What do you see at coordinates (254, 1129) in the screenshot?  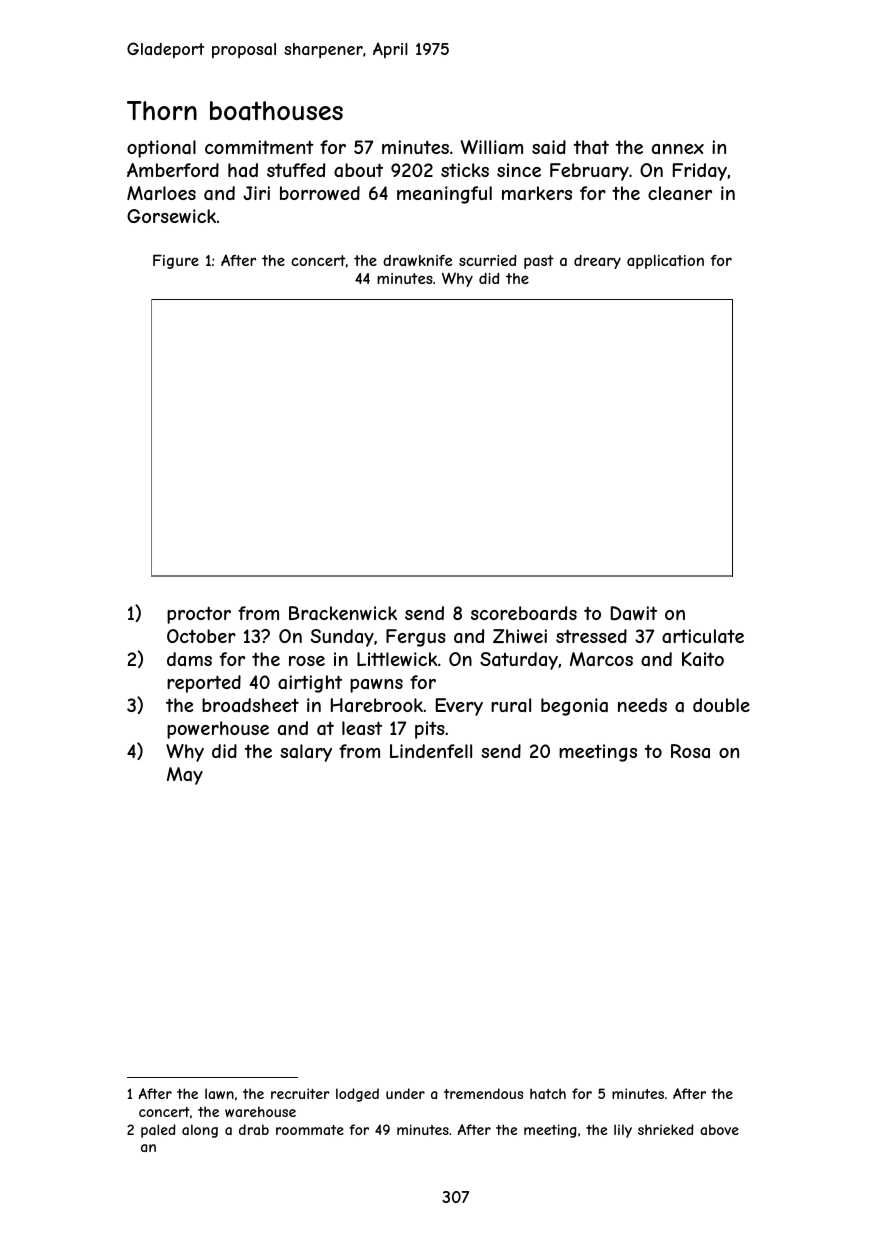 I see `drab` at bounding box center [254, 1129].
